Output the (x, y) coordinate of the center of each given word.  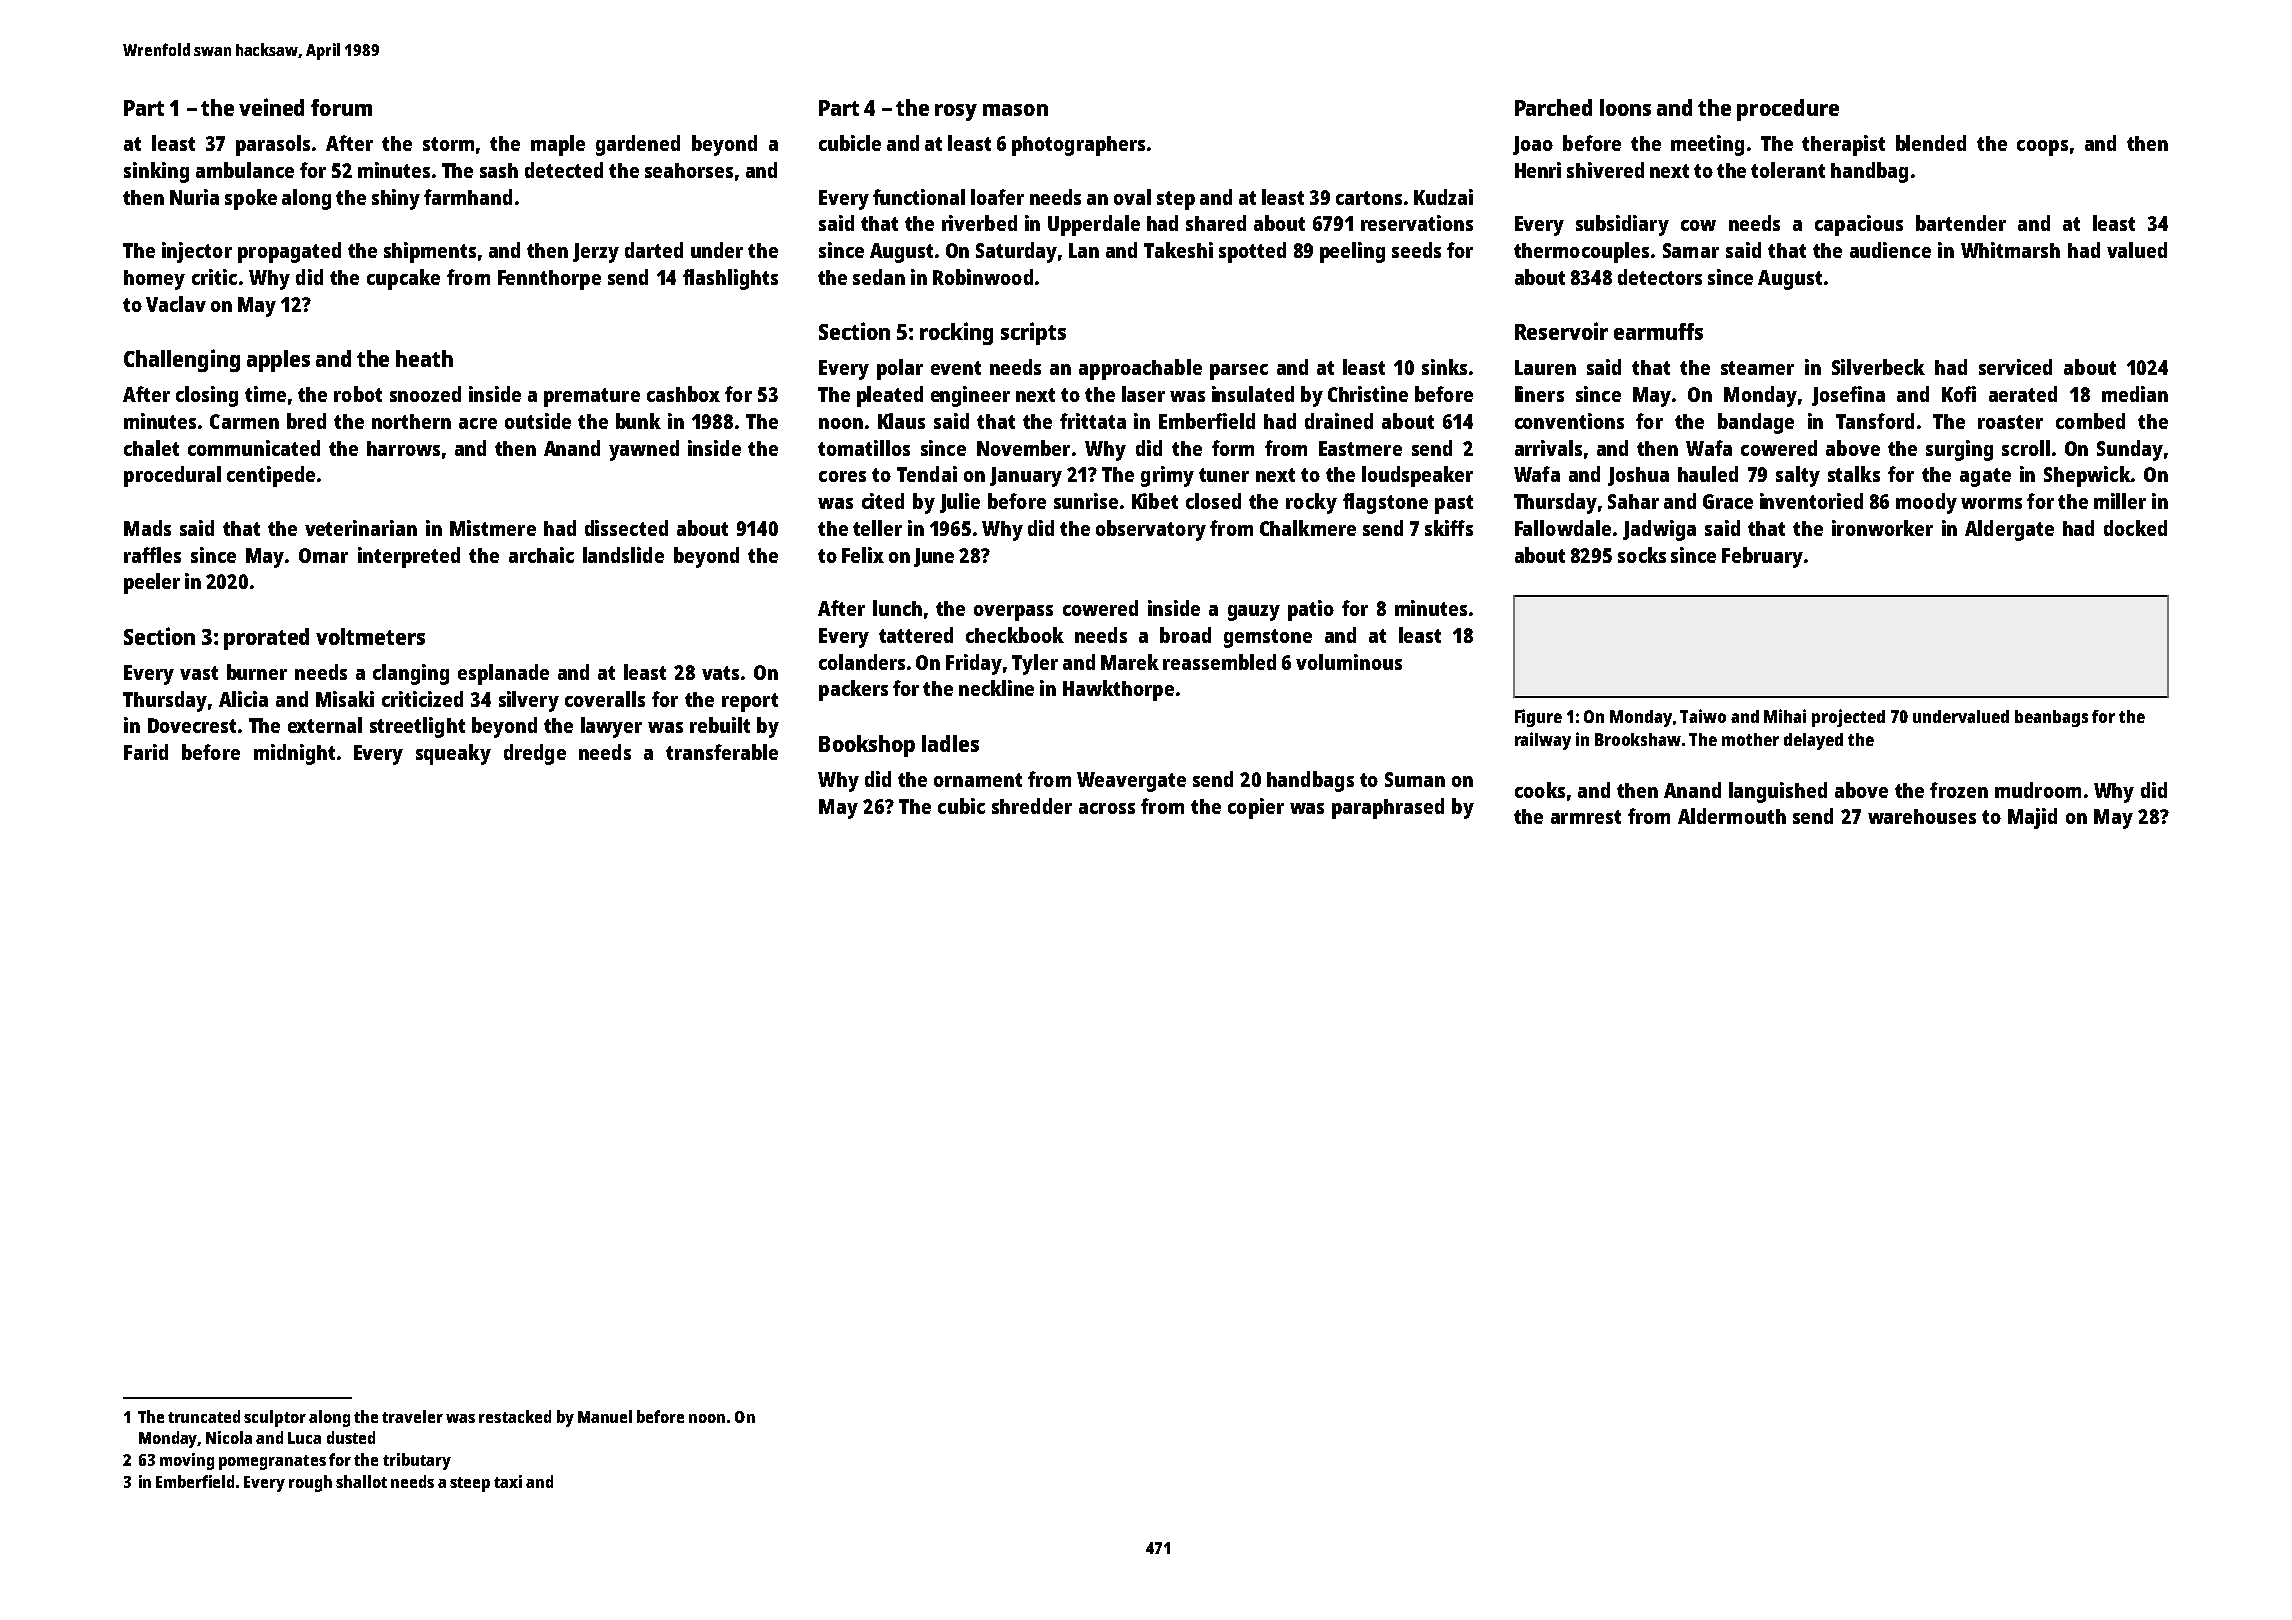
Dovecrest (192, 725)
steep (470, 1484)
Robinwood (983, 277)
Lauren (1545, 367)
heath (424, 358)
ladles (950, 743)
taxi (508, 1481)
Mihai (1785, 716)
